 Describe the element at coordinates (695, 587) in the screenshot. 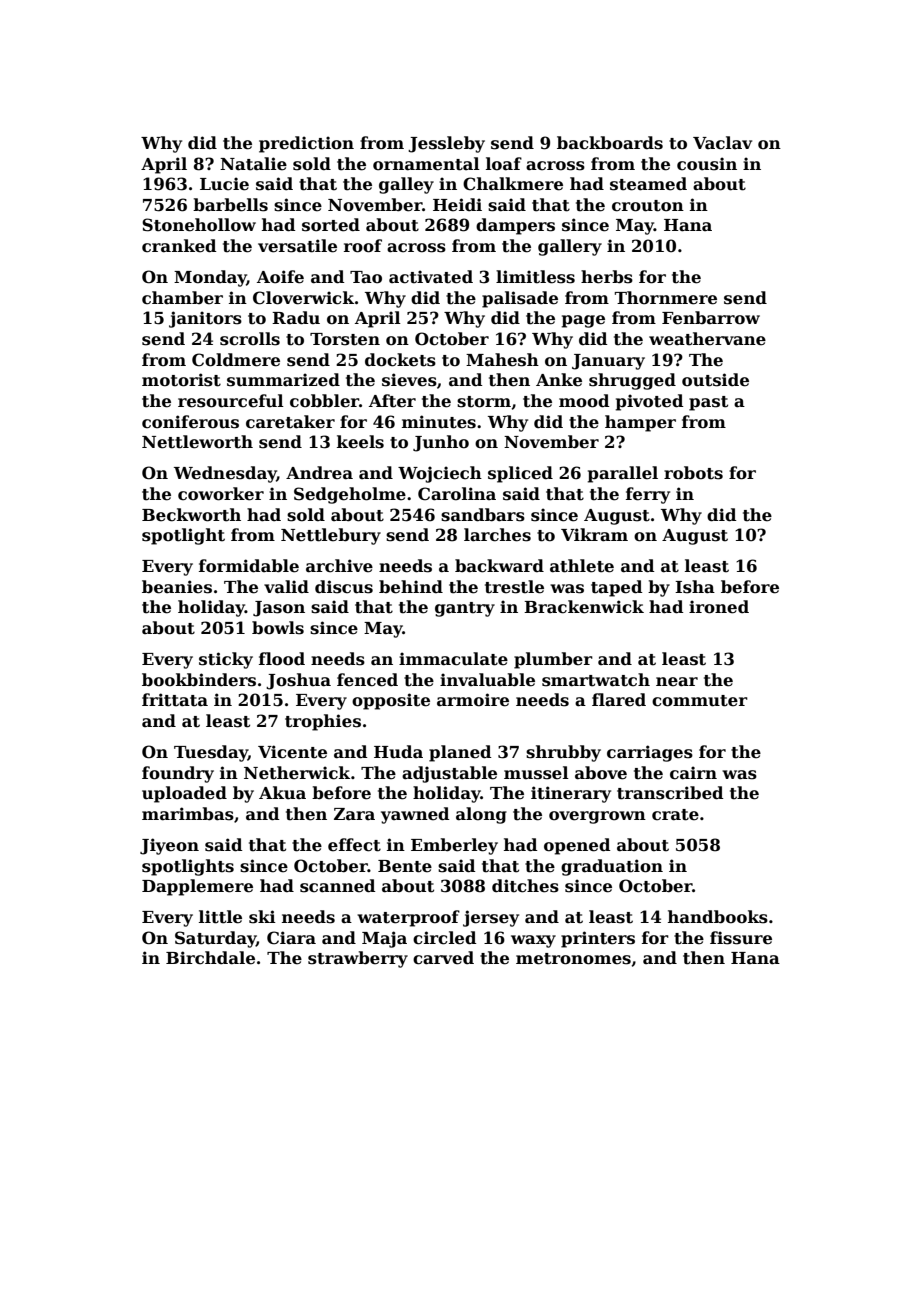

I see `Isha` at that location.
